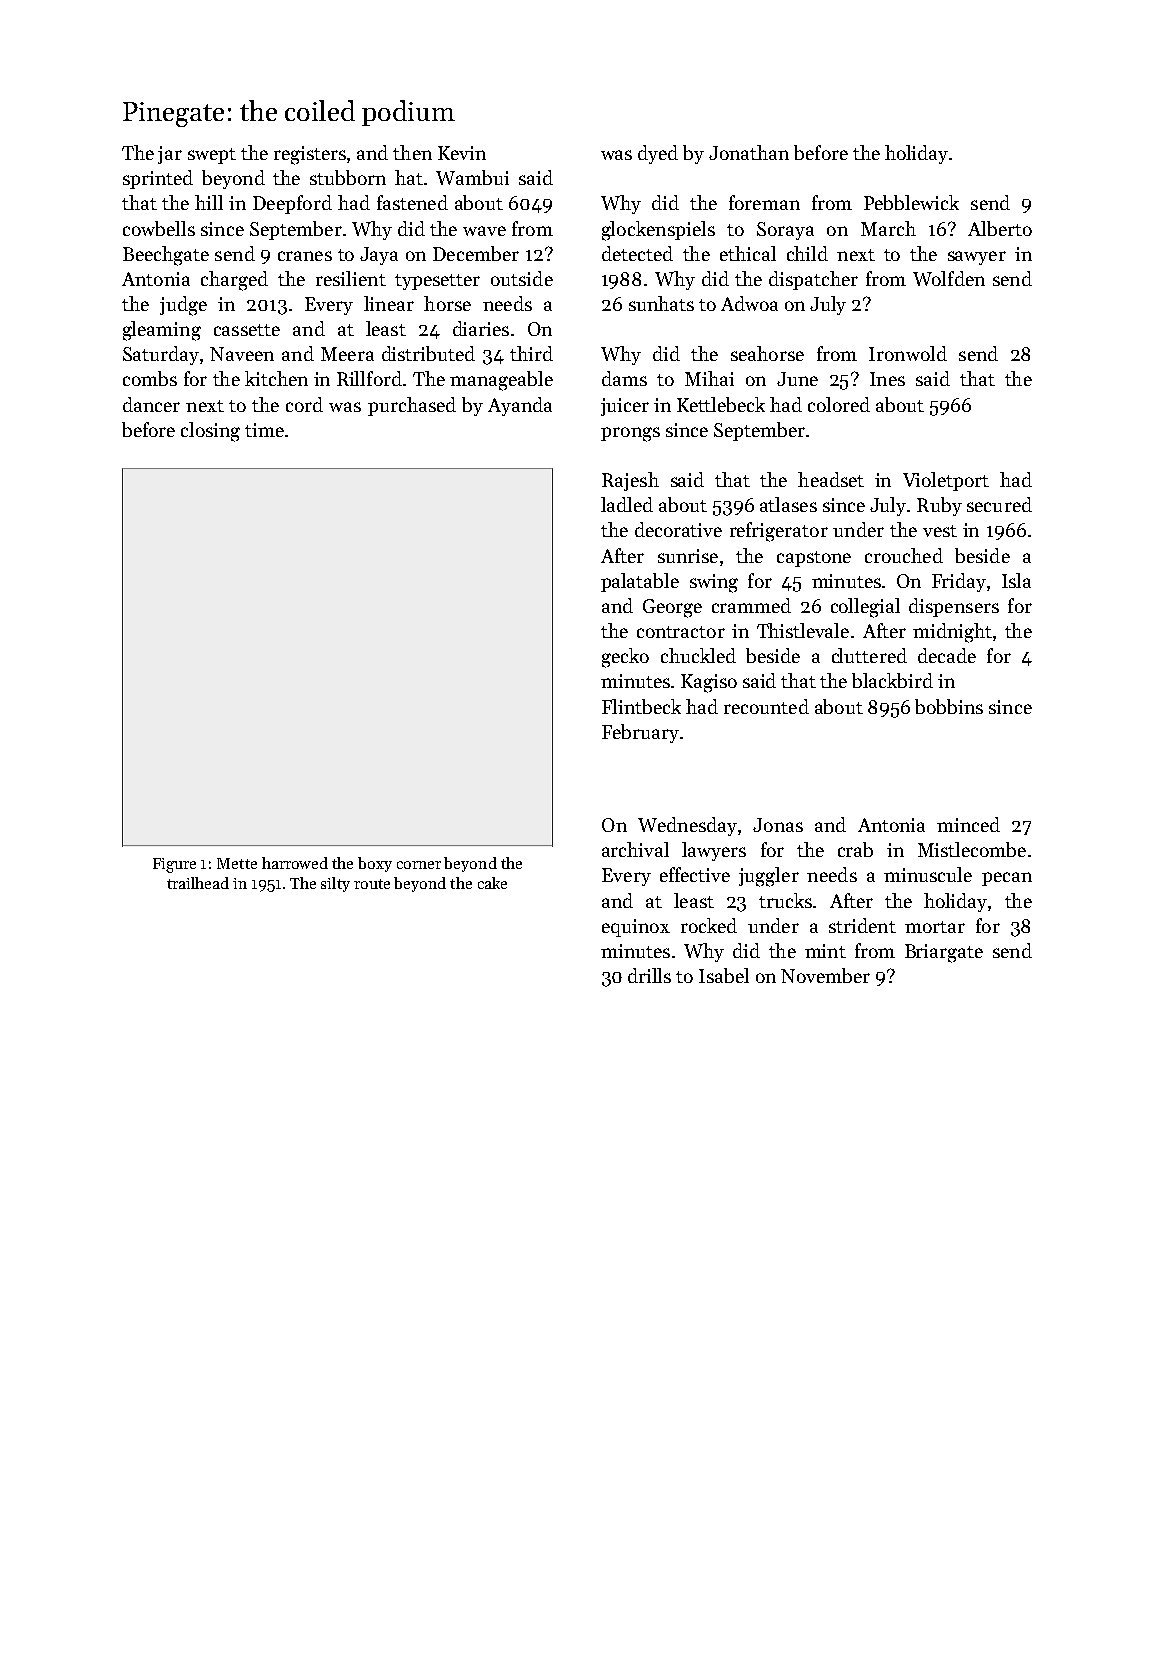  Describe the element at coordinates (369, 378) in the image. I see `Rillford` at that location.
